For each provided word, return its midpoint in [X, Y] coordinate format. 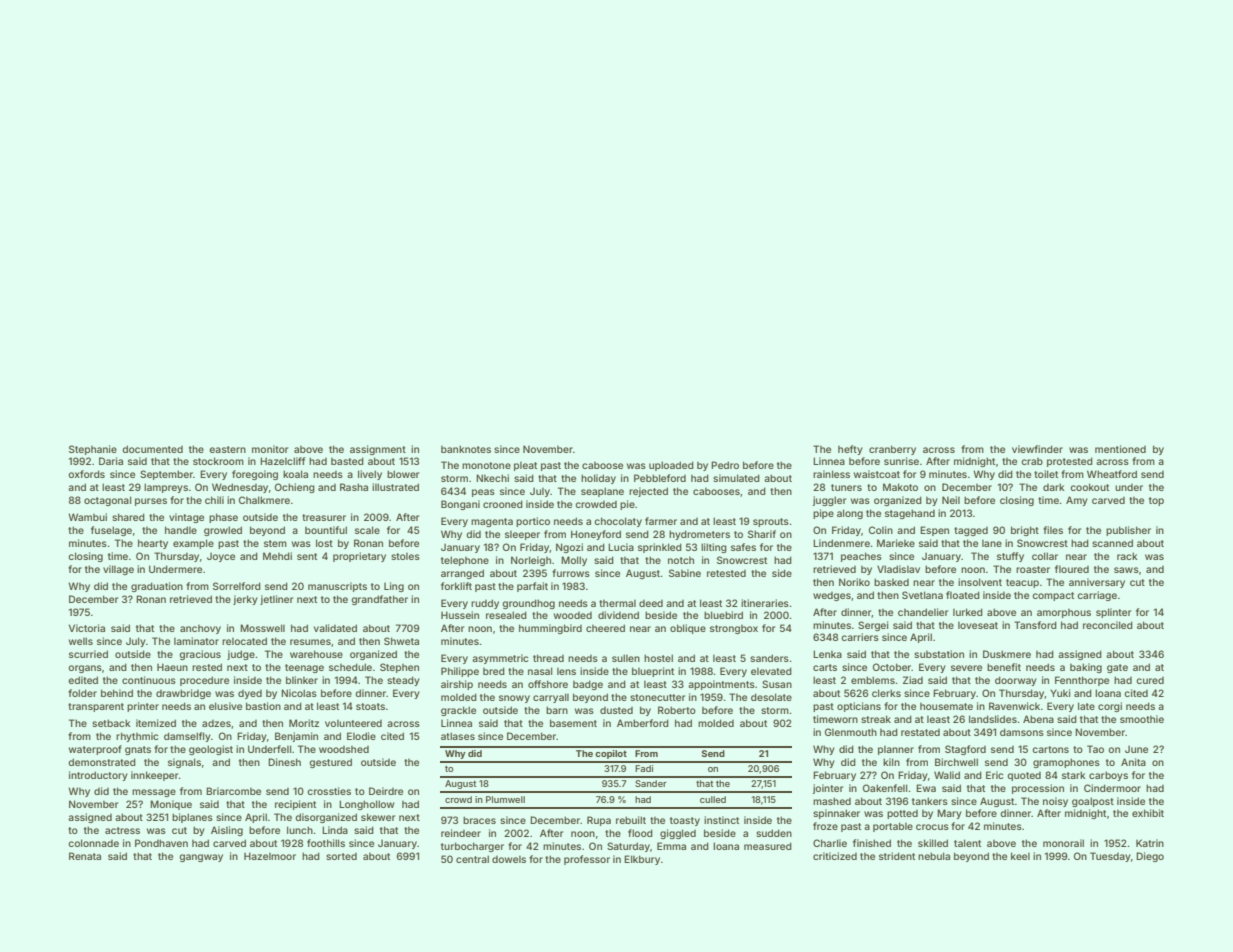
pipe [823, 514]
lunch [300, 830]
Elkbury [642, 860]
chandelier [923, 612]
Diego [1150, 857]
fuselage [111, 531]
